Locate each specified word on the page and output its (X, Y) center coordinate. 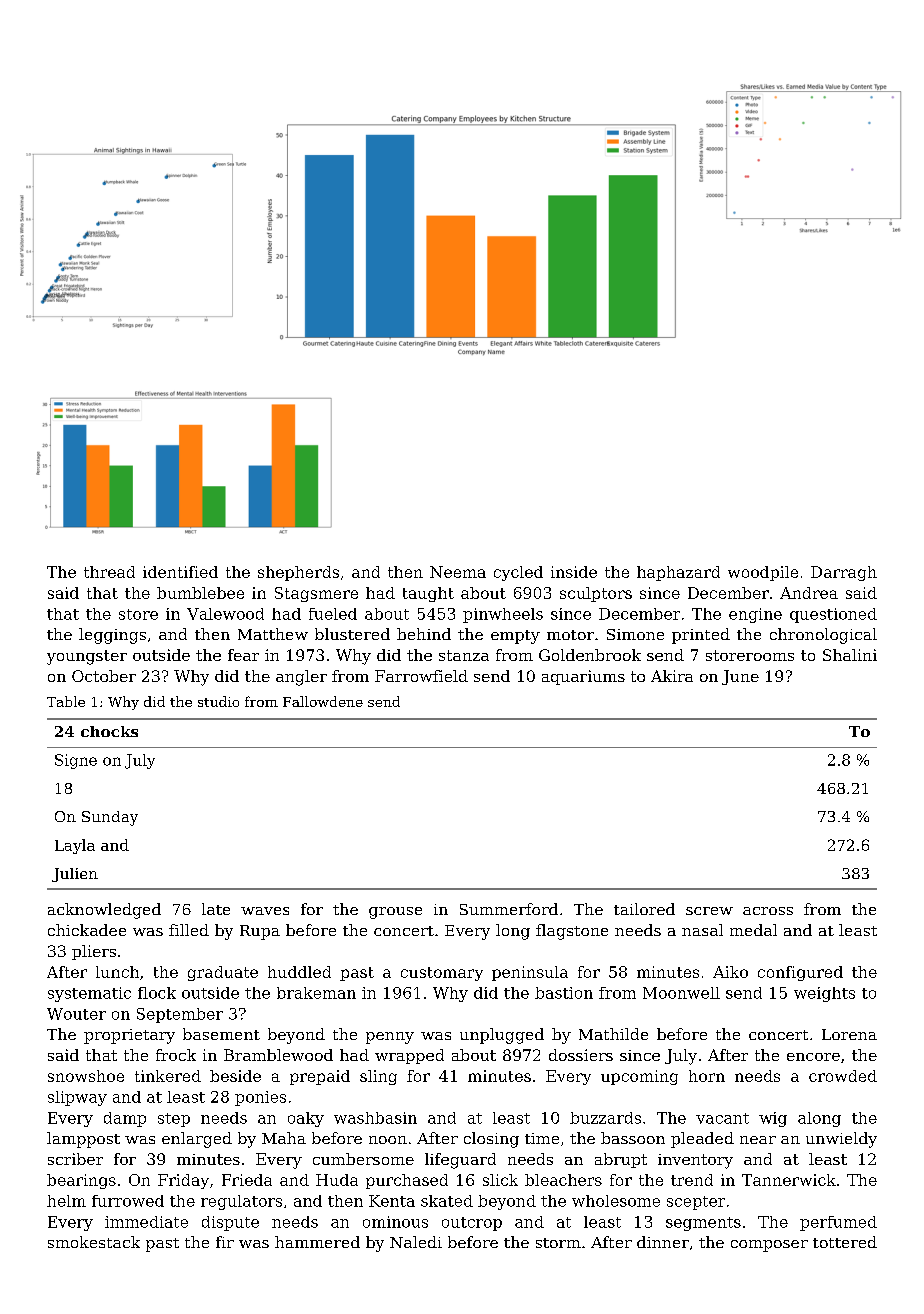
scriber (75, 1159)
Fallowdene (323, 701)
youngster (87, 657)
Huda (337, 1180)
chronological (823, 636)
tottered (845, 1242)
